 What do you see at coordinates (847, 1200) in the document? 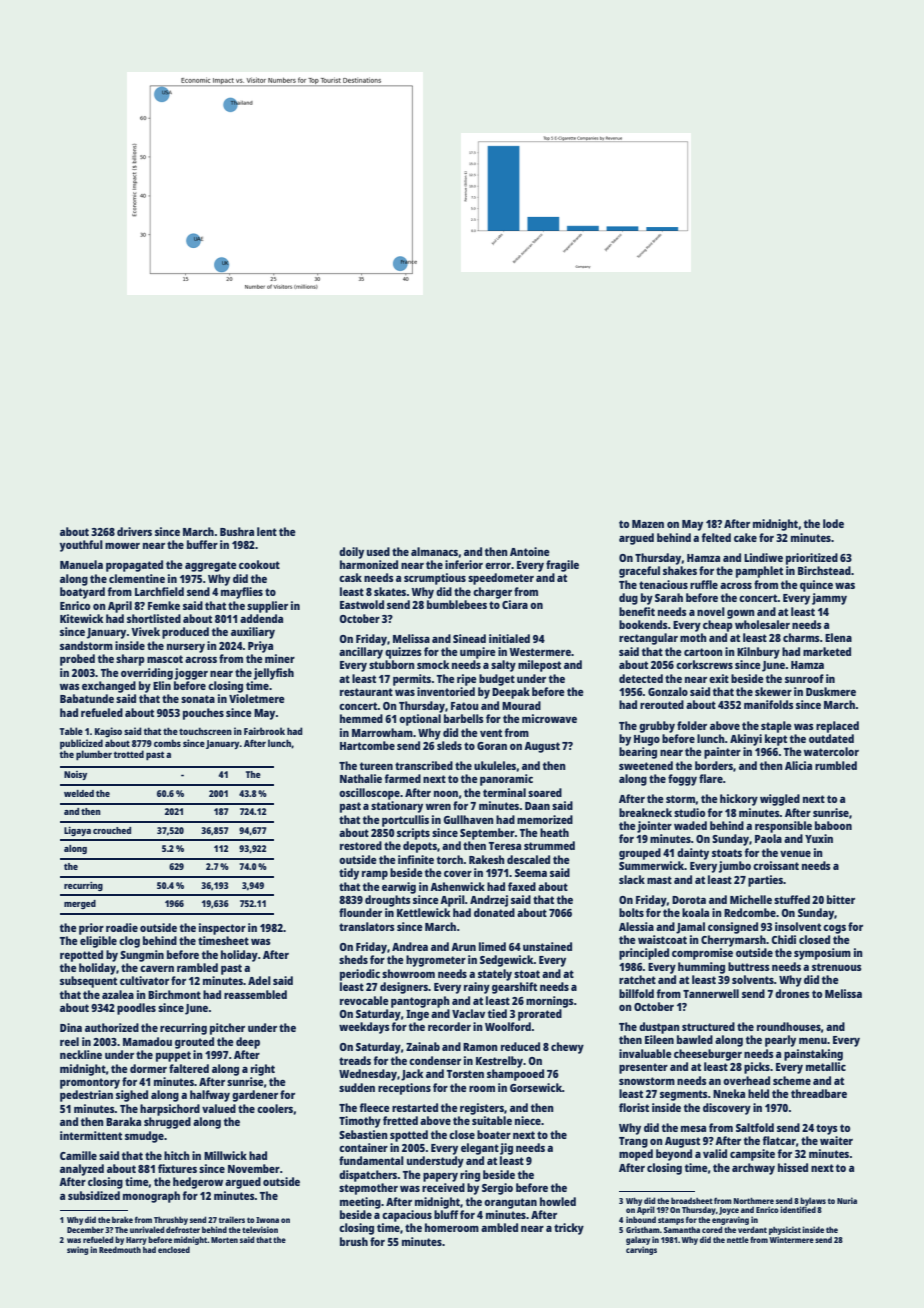
I see `Nuria` at bounding box center [847, 1200].
